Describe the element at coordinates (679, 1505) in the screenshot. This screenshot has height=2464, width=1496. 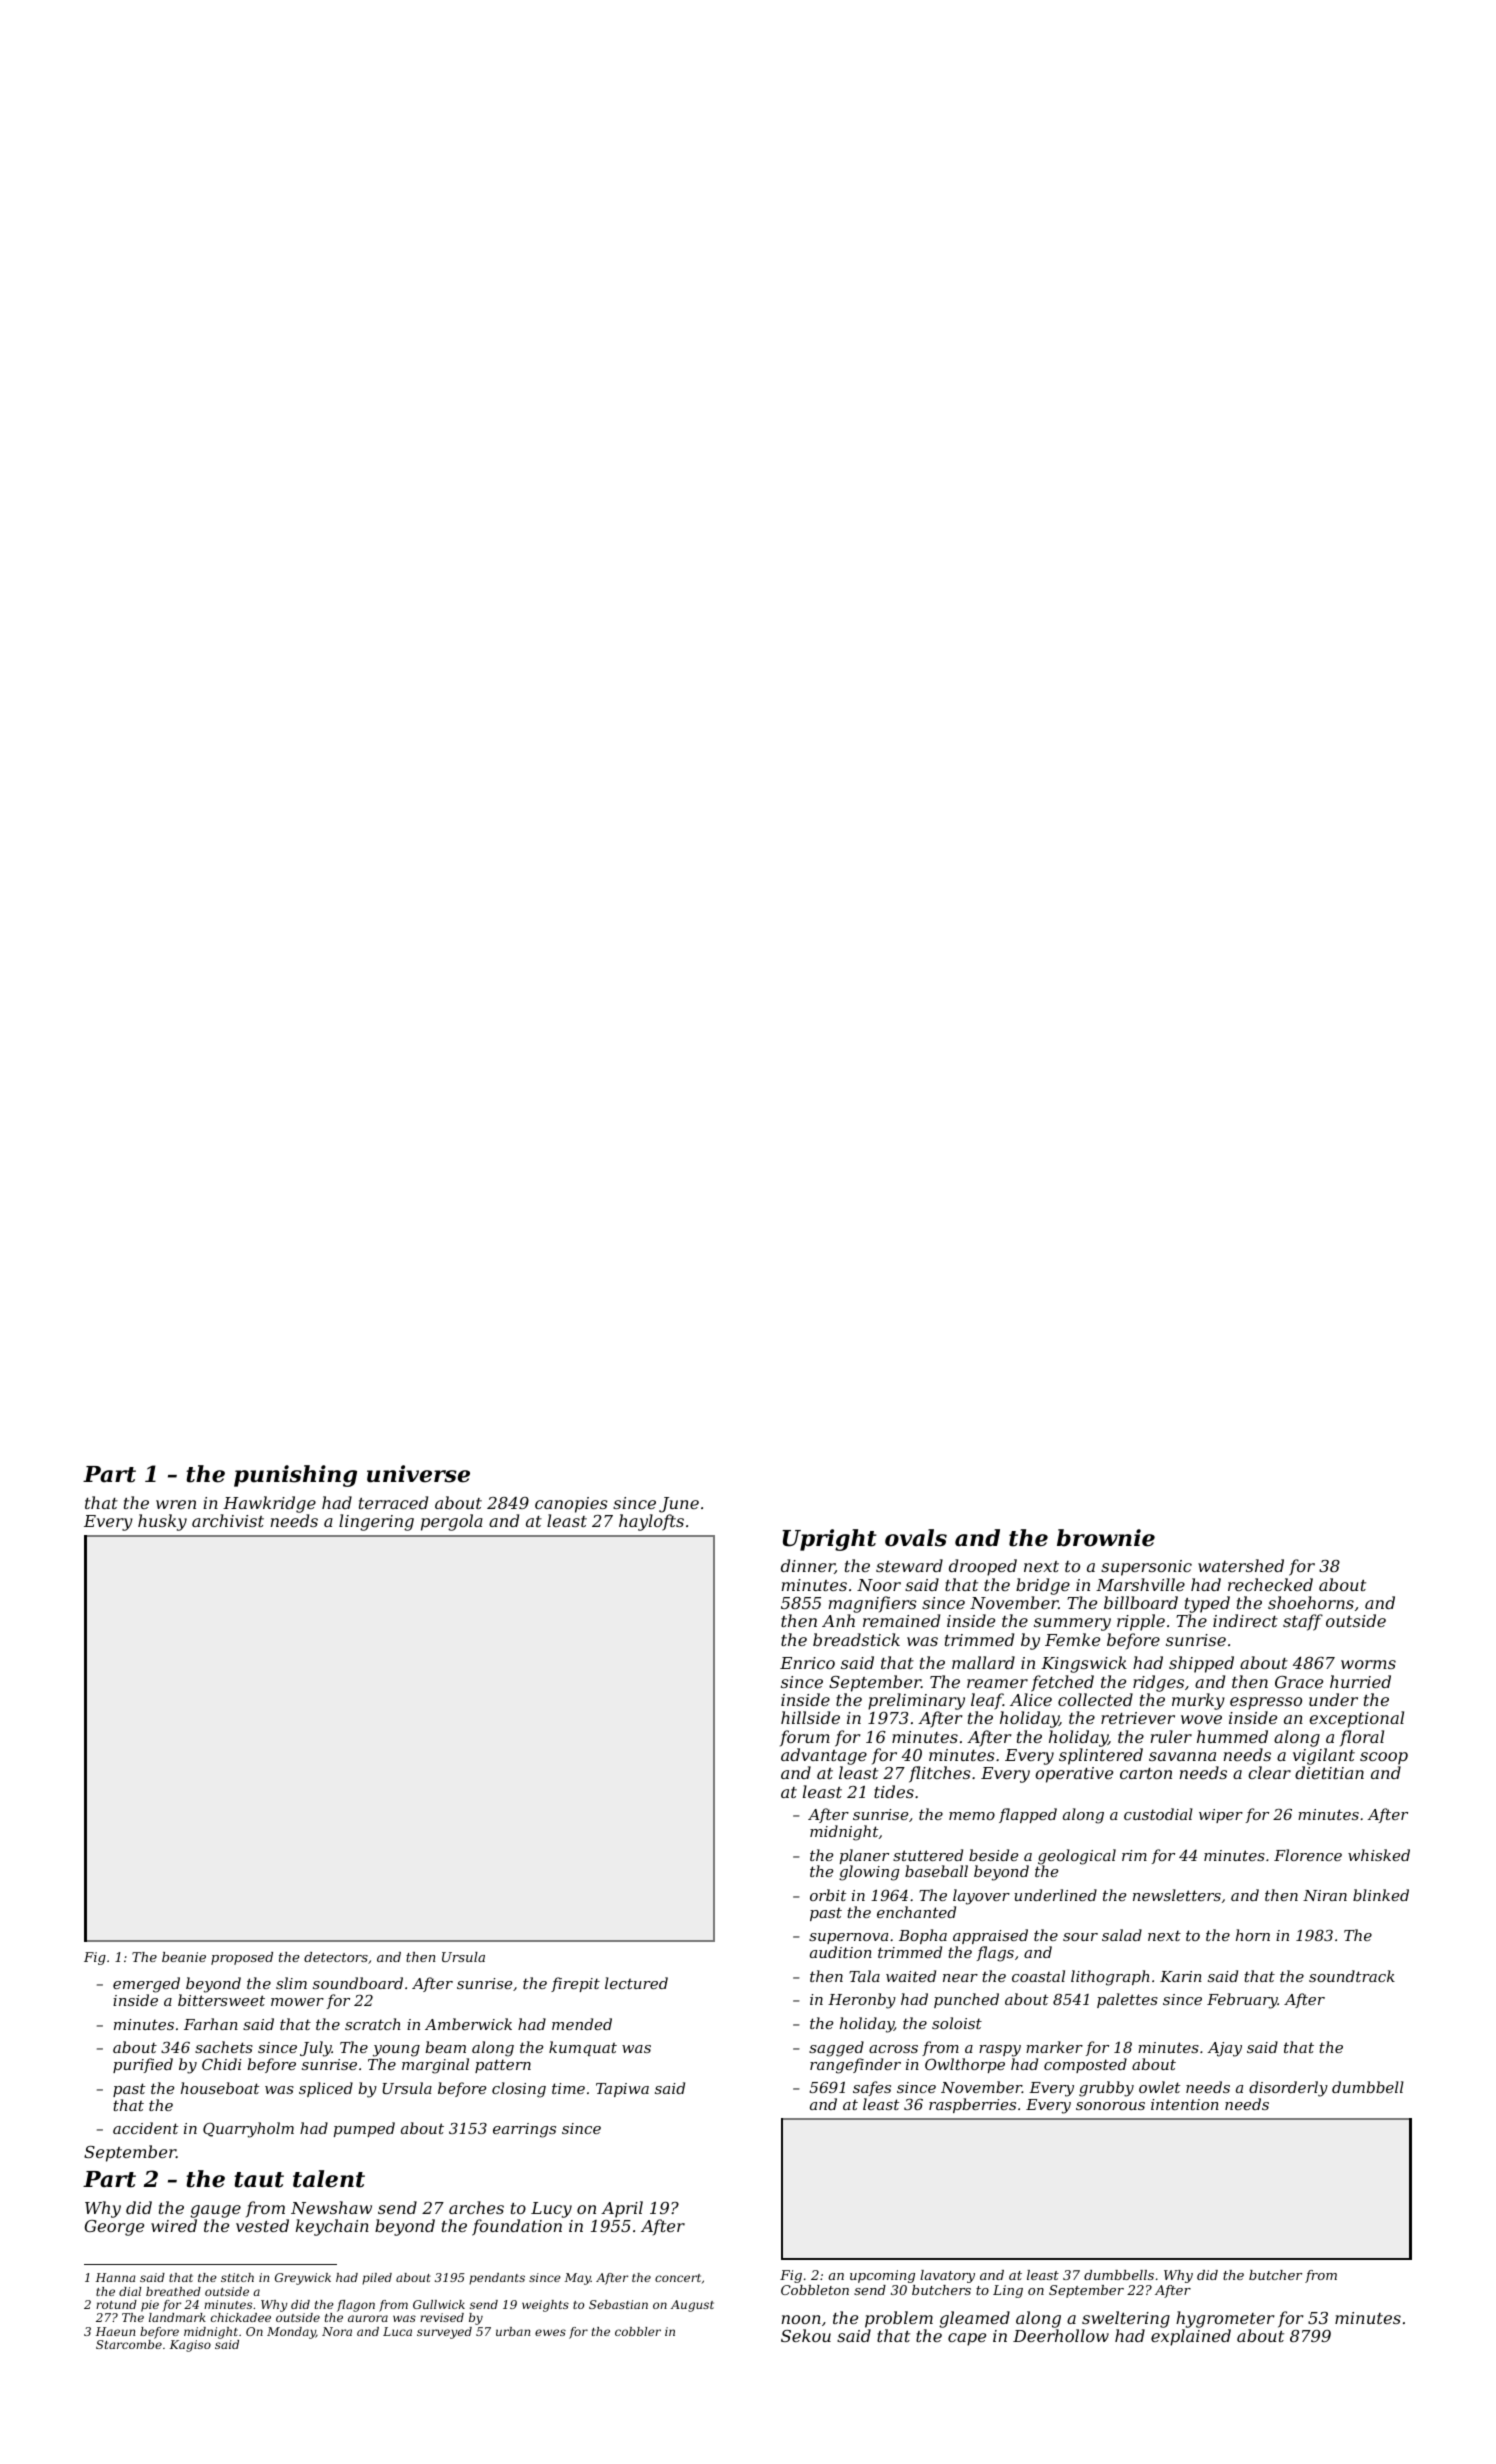
I see `June` at that location.
